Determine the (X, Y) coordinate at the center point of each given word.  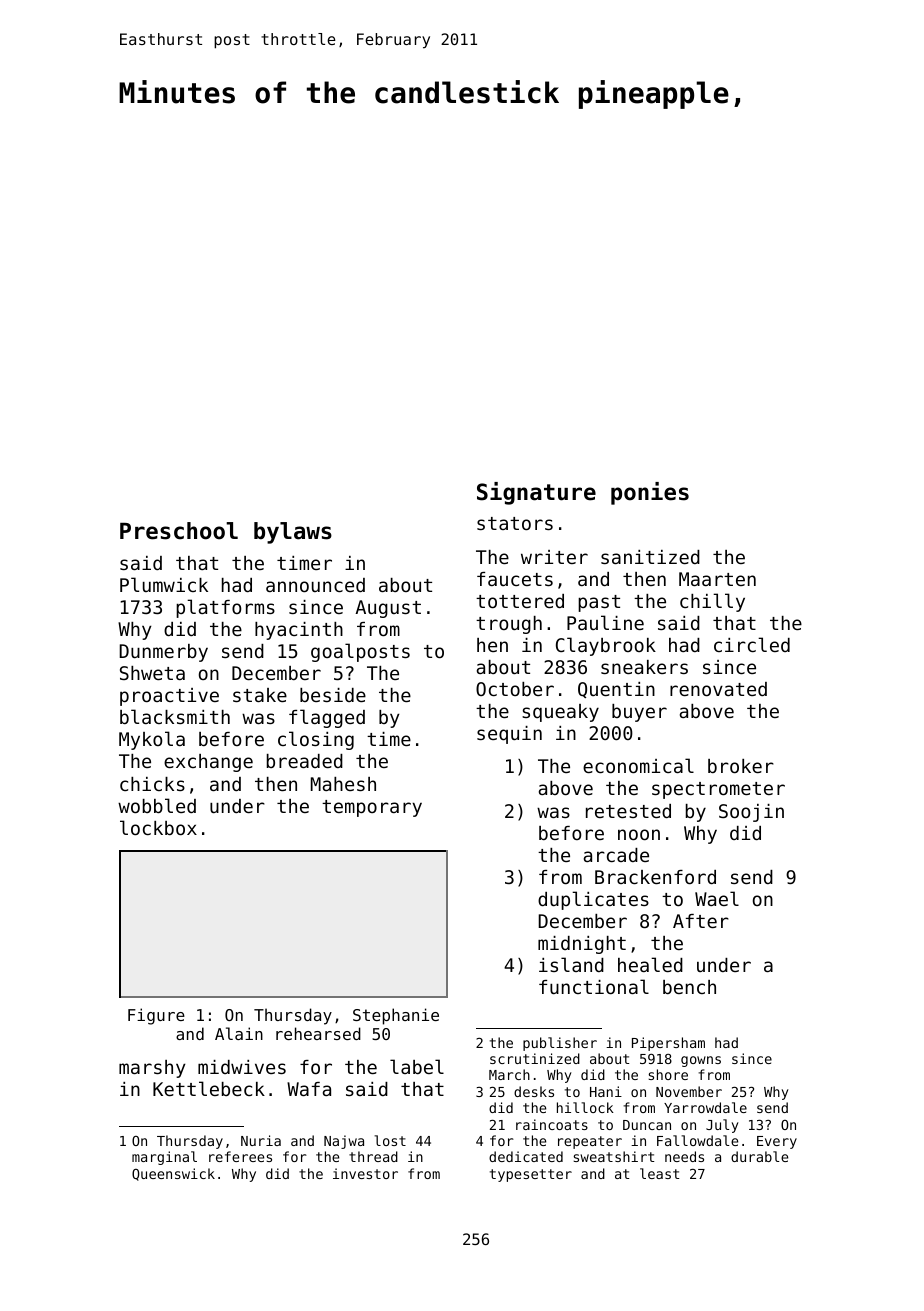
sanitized (650, 557)
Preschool (179, 531)
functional (594, 986)
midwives (242, 1067)
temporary (372, 808)
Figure (156, 1016)
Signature (536, 493)
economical (638, 765)
